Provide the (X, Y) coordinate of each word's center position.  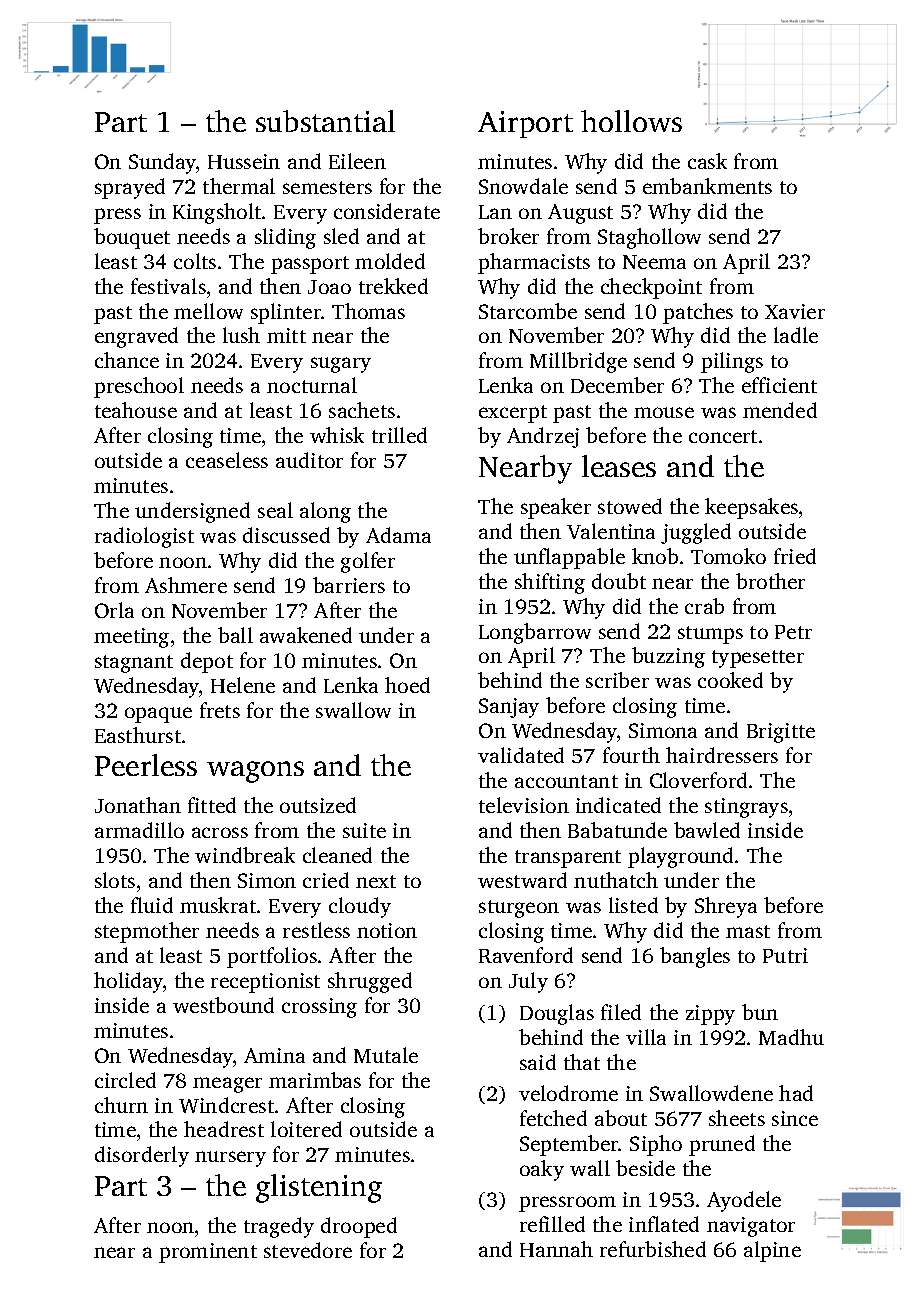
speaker (556, 508)
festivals (168, 286)
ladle (796, 335)
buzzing (668, 657)
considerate (387, 211)
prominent (208, 1253)
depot (207, 662)
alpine (772, 1251)
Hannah (556, 1249)
